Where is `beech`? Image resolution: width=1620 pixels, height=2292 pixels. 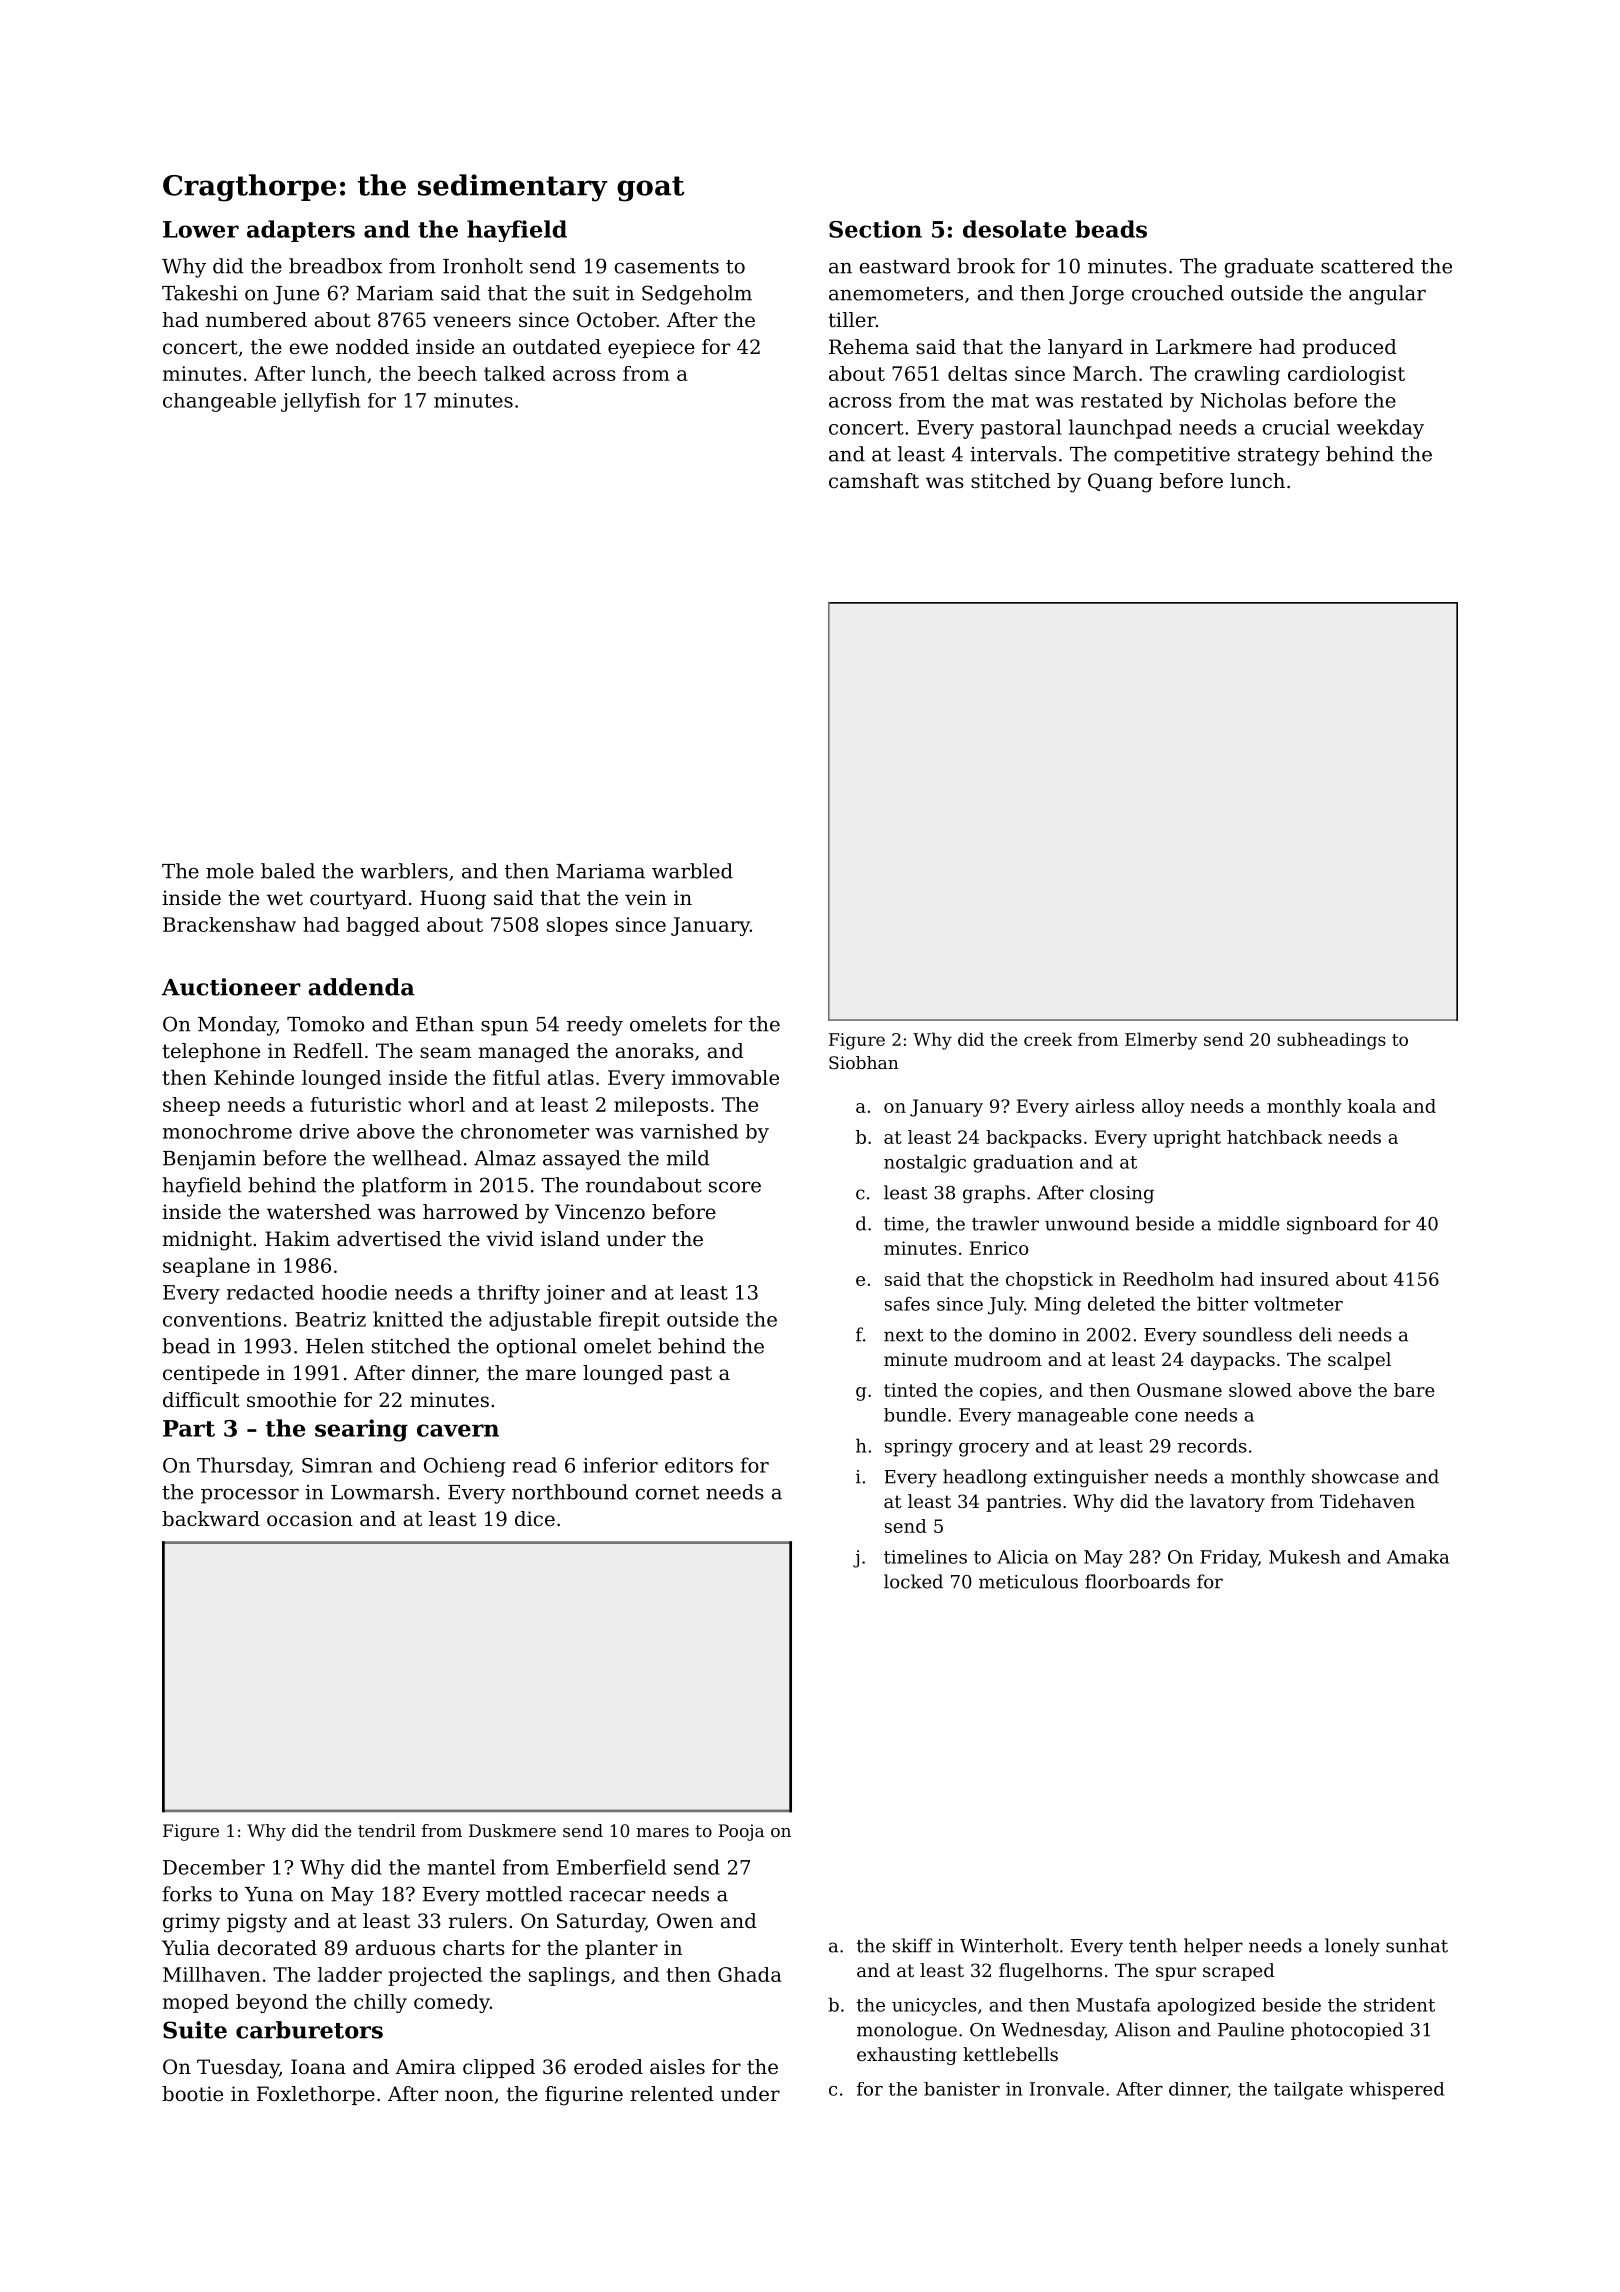
beech is located at coordinates (447, 373).
